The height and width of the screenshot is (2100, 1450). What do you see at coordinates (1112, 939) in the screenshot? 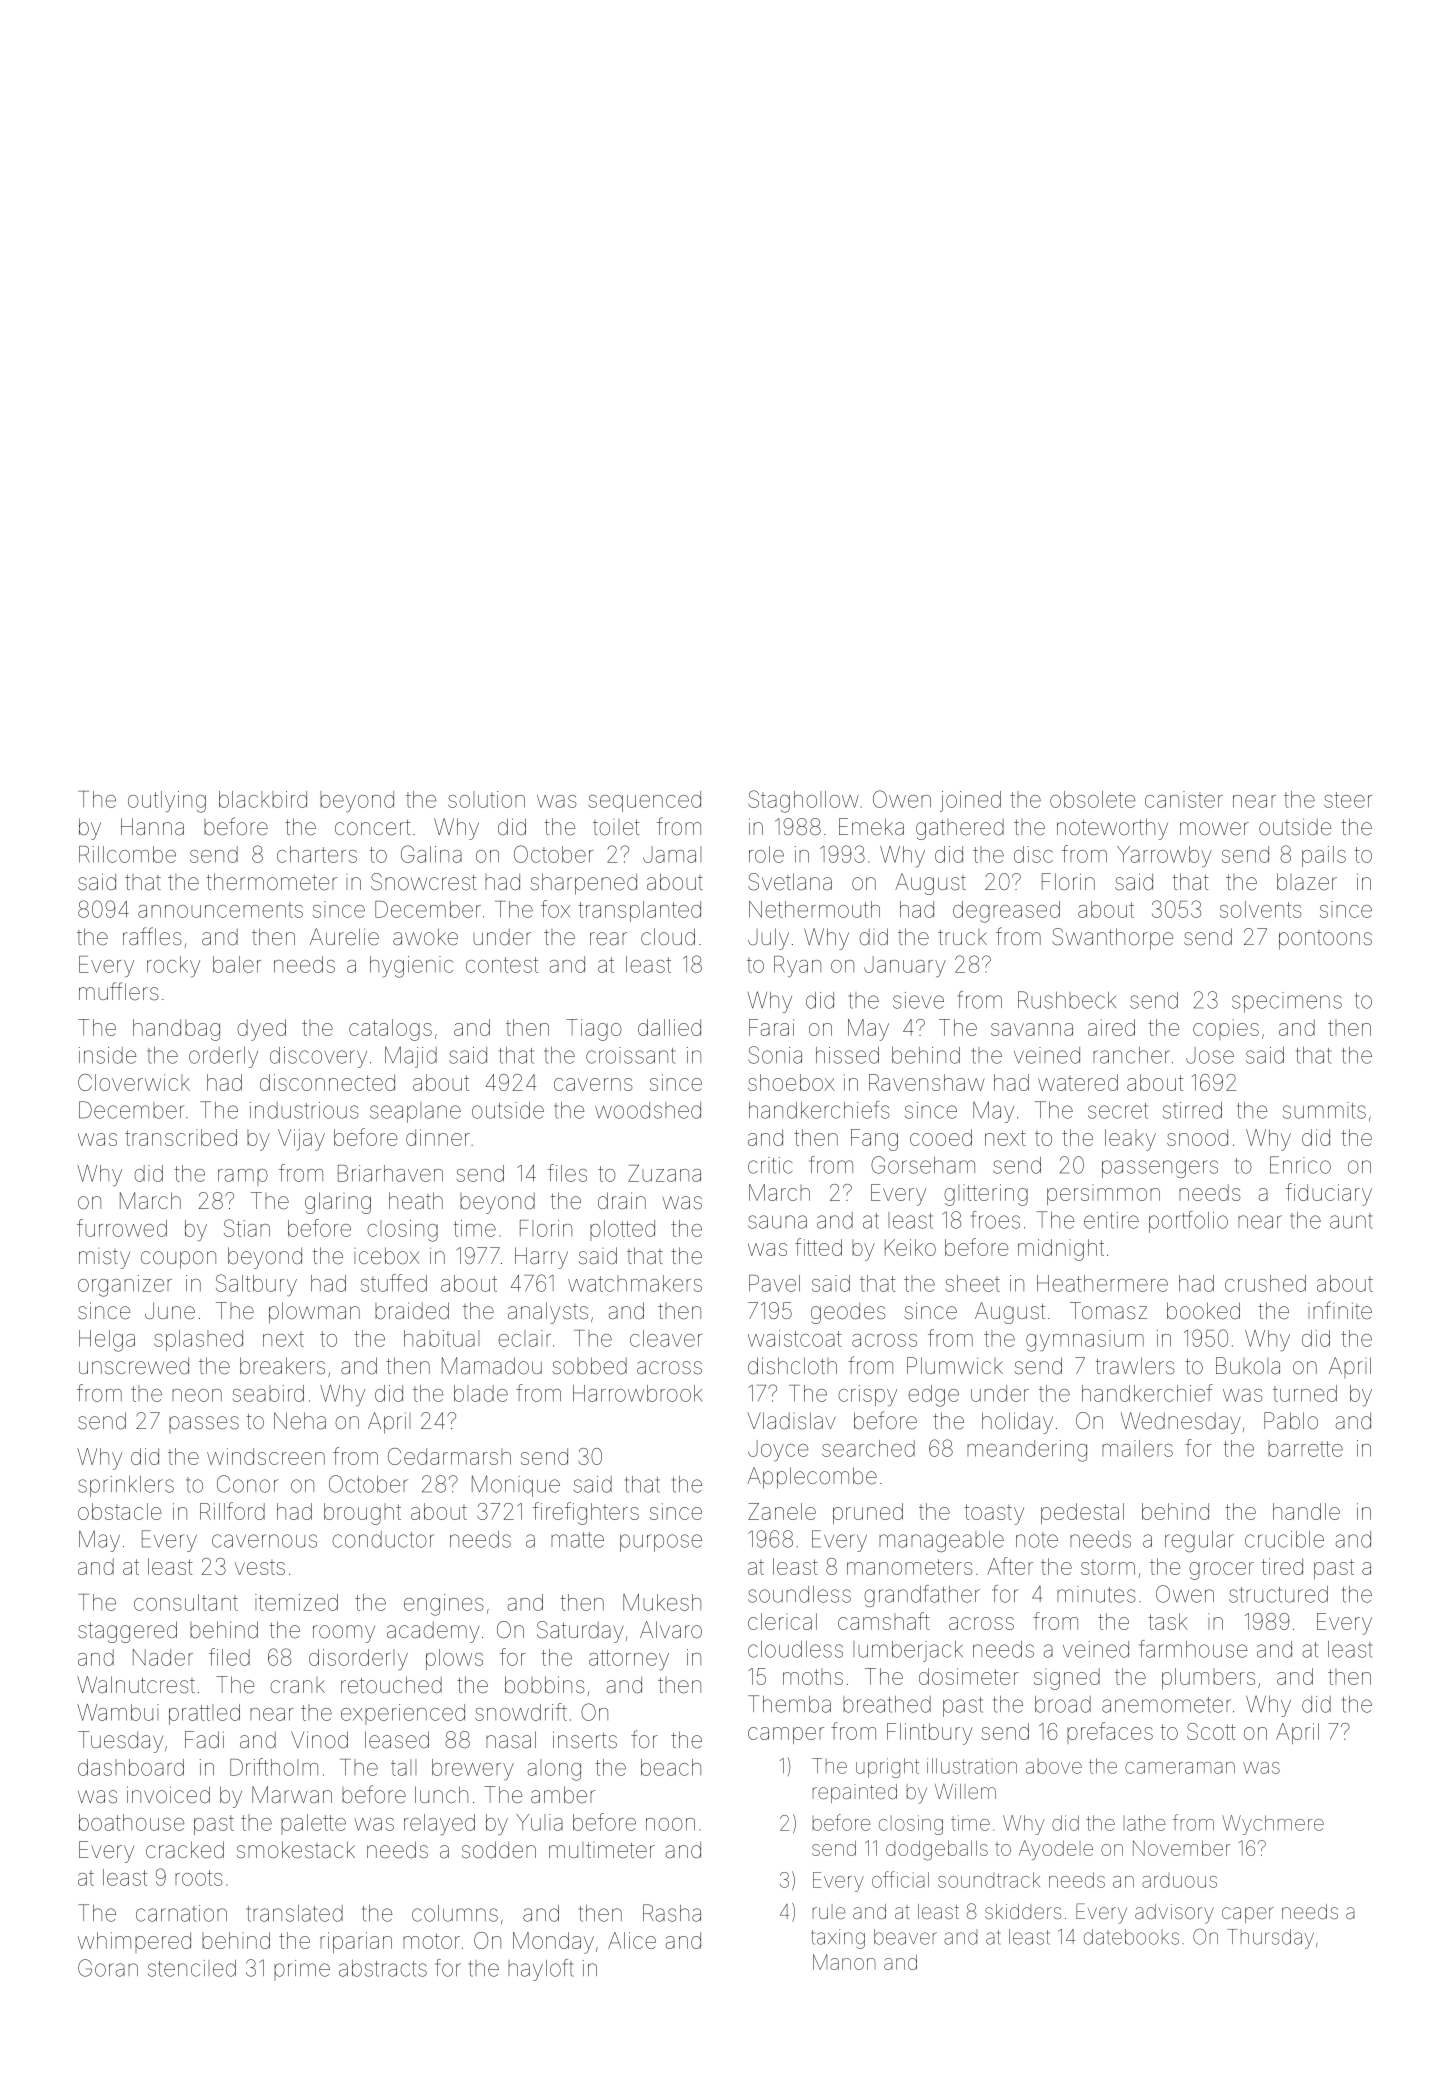
I see `Swanthorpe` at bounding box center [1112, 939].
